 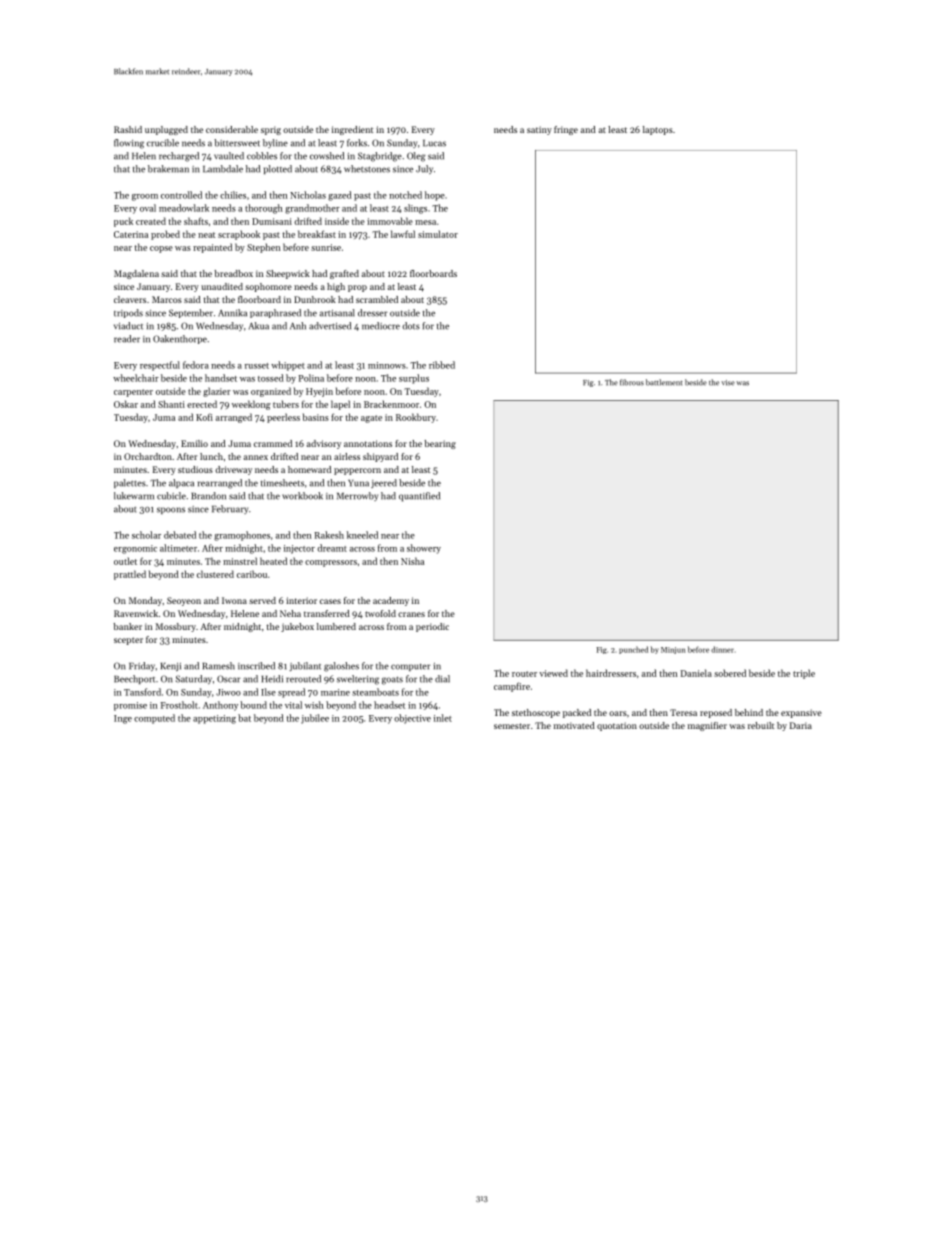 What do you see at coordinates (442, 365) in the screenshot?
I see `ribbed` at bounding box center [442, 365].
